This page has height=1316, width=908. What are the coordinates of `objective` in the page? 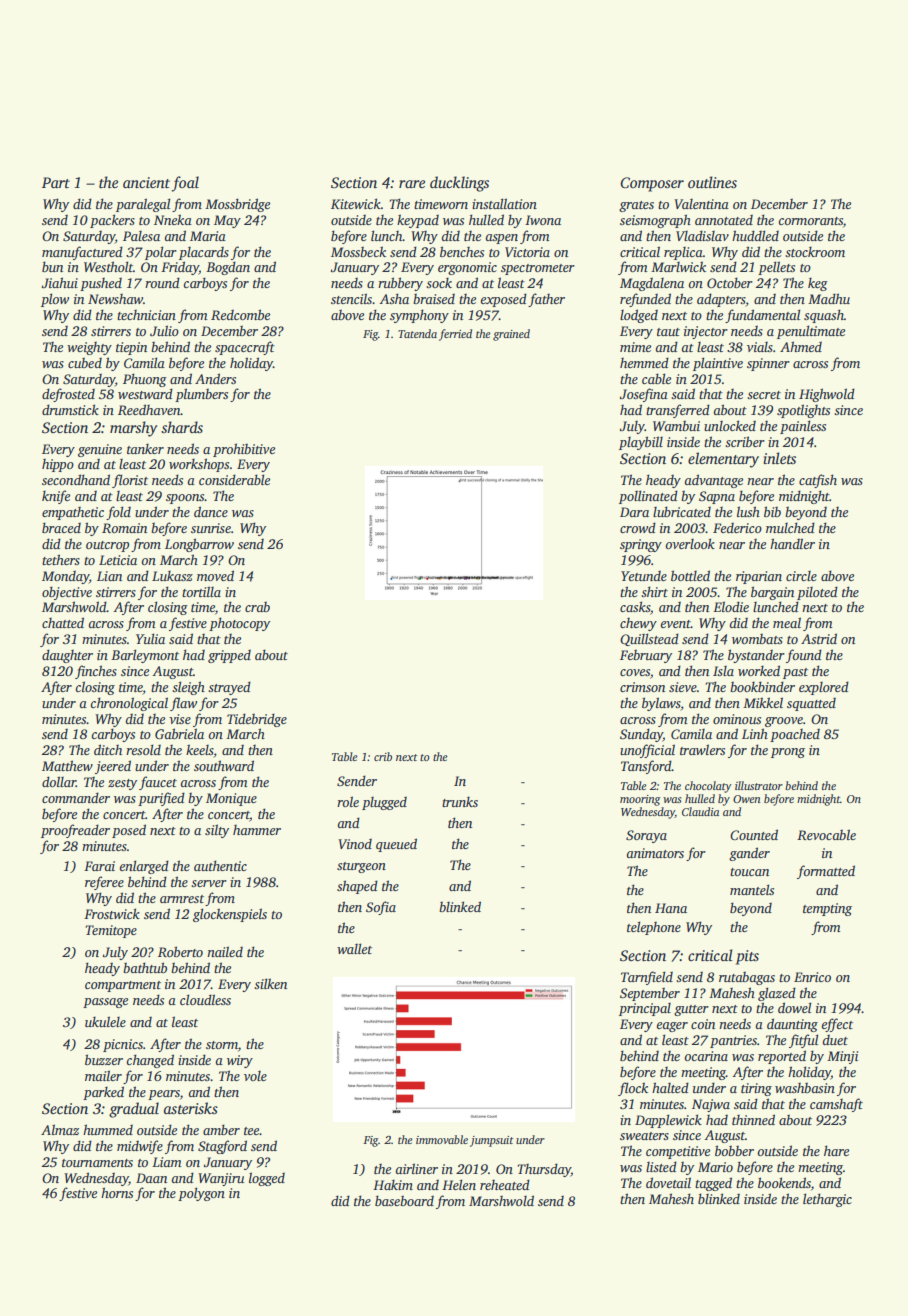 It's located at (67, 593).
